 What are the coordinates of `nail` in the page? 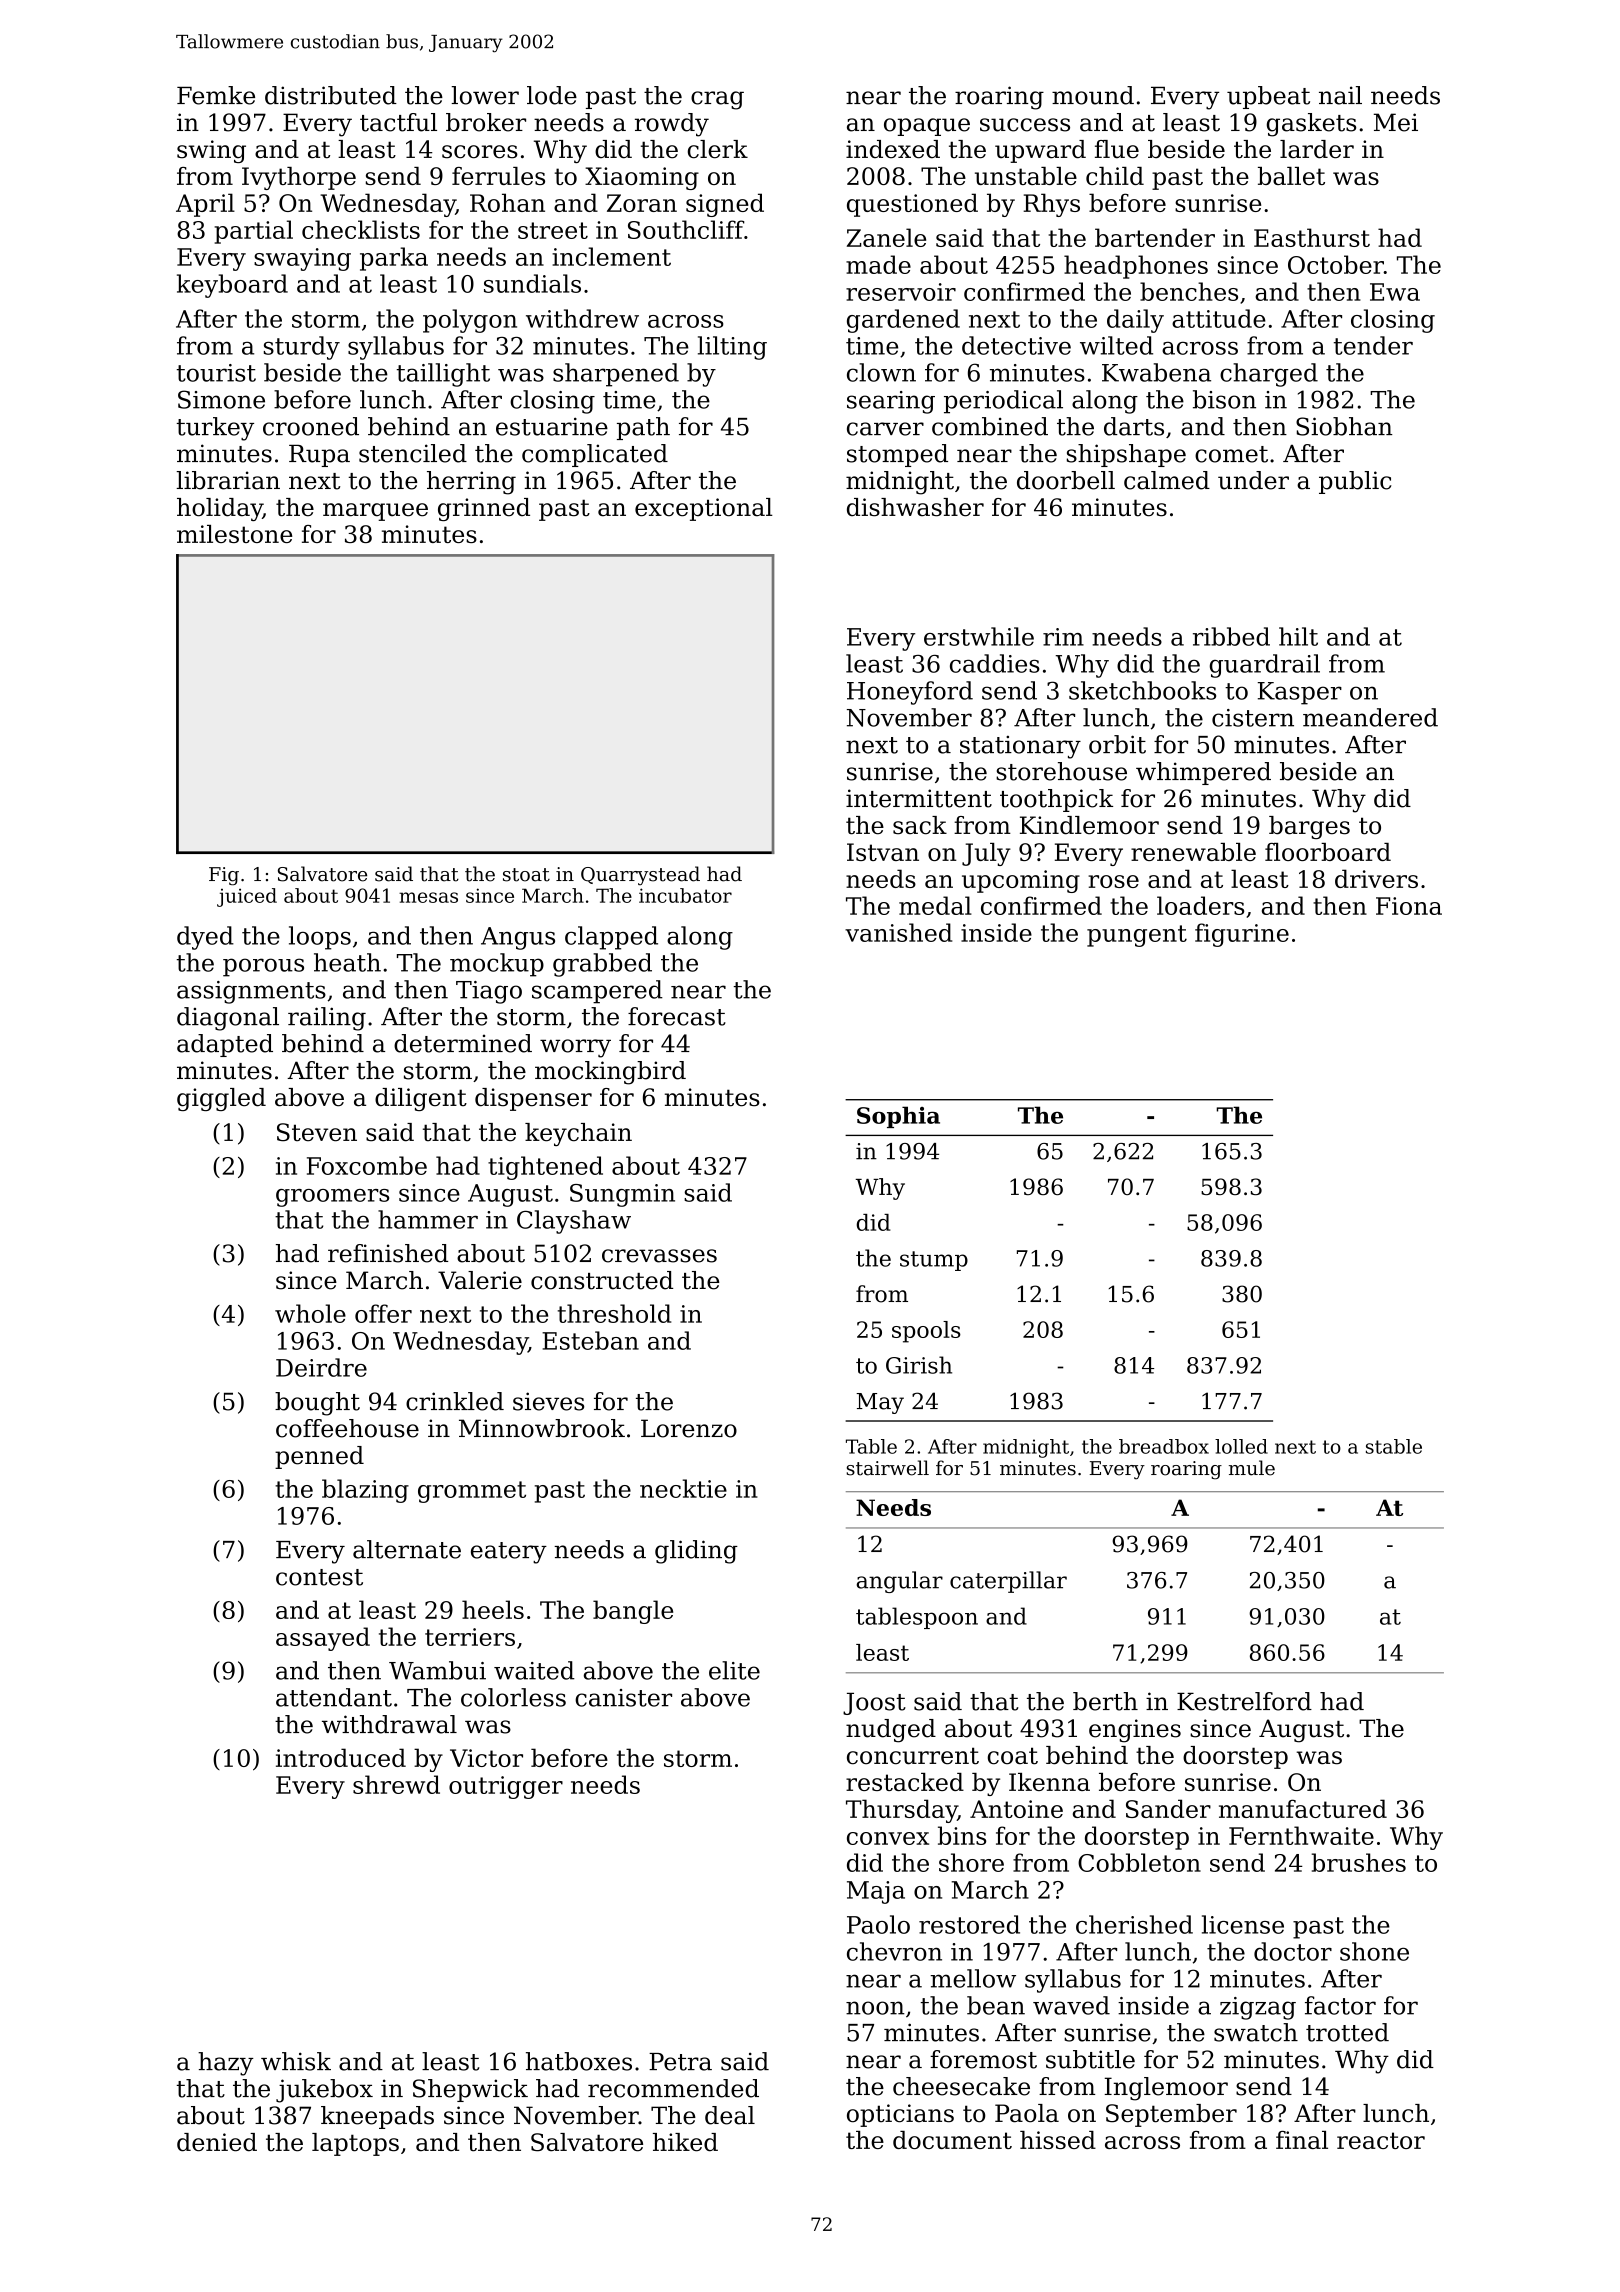 It's located at (1340, 95).
